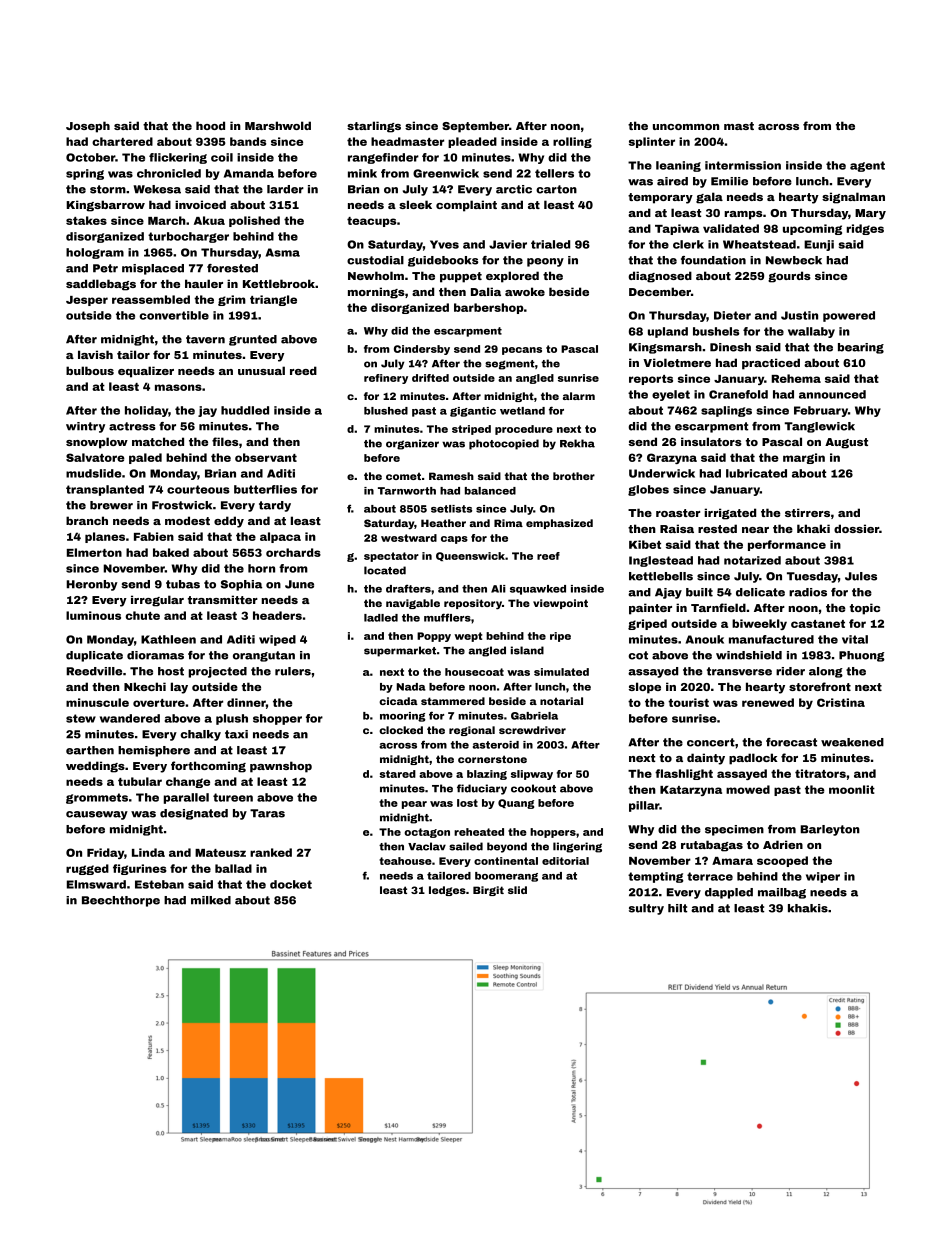 The image size is (952, 1233). I want to click on stammered, so click(453, 701).
